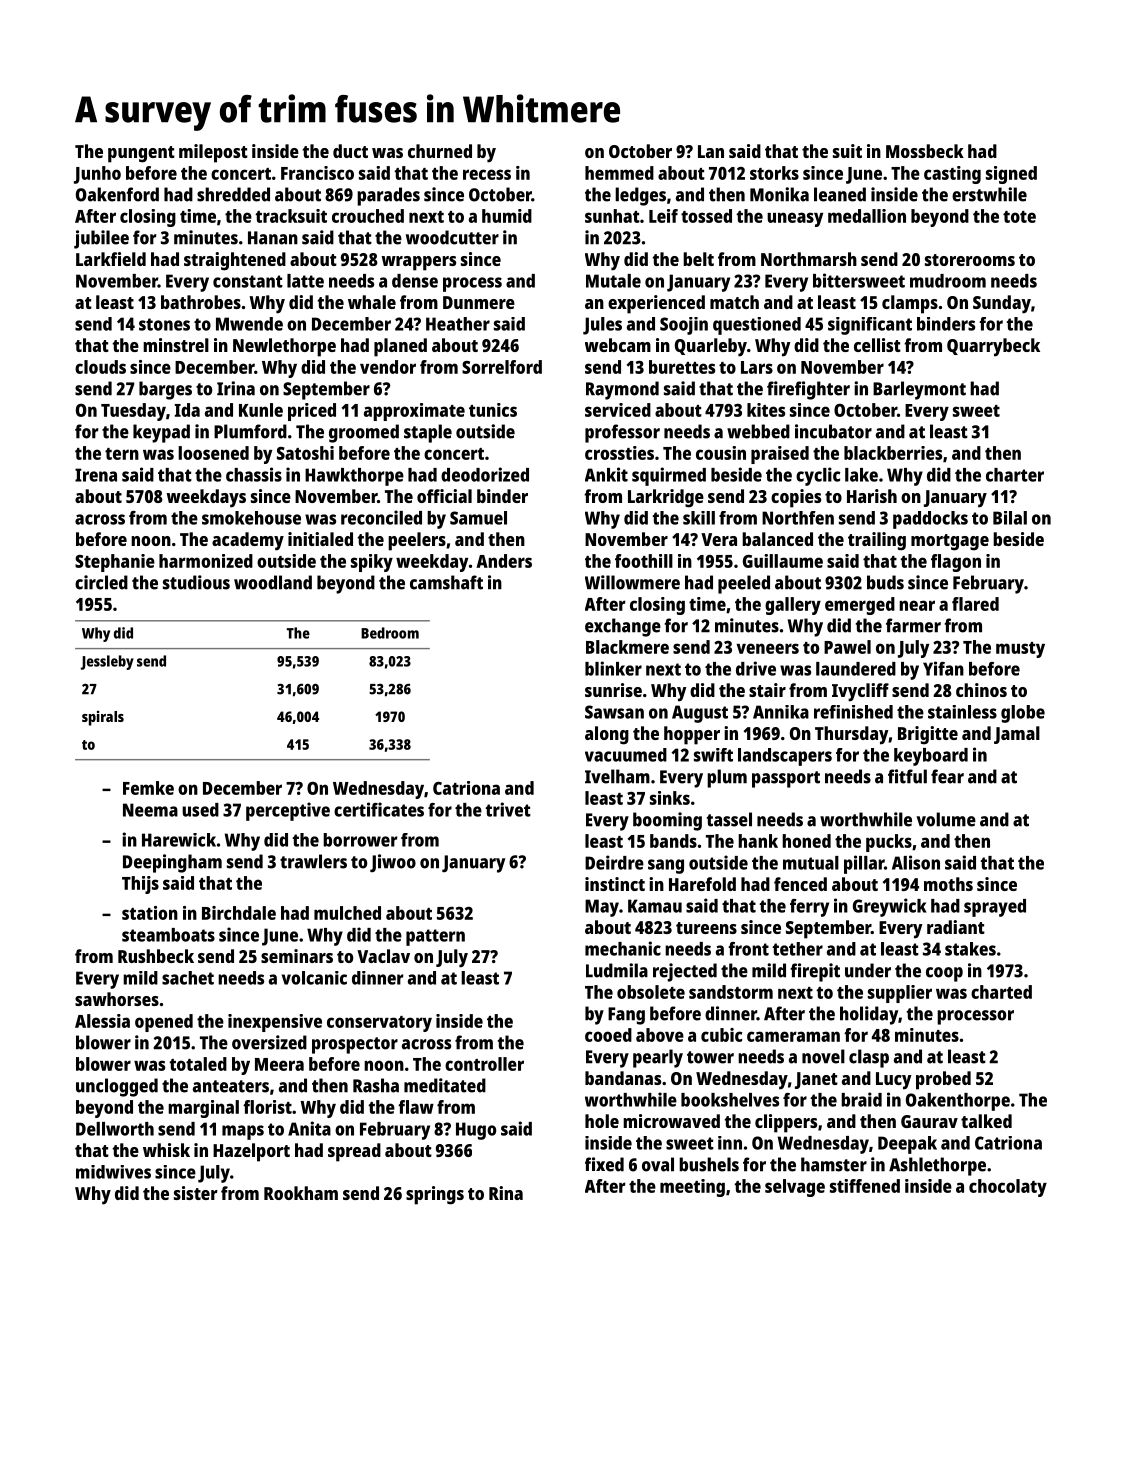 The height and width of the page is (1459, 1128). I want to click on storerooms, so click(970, 260).
